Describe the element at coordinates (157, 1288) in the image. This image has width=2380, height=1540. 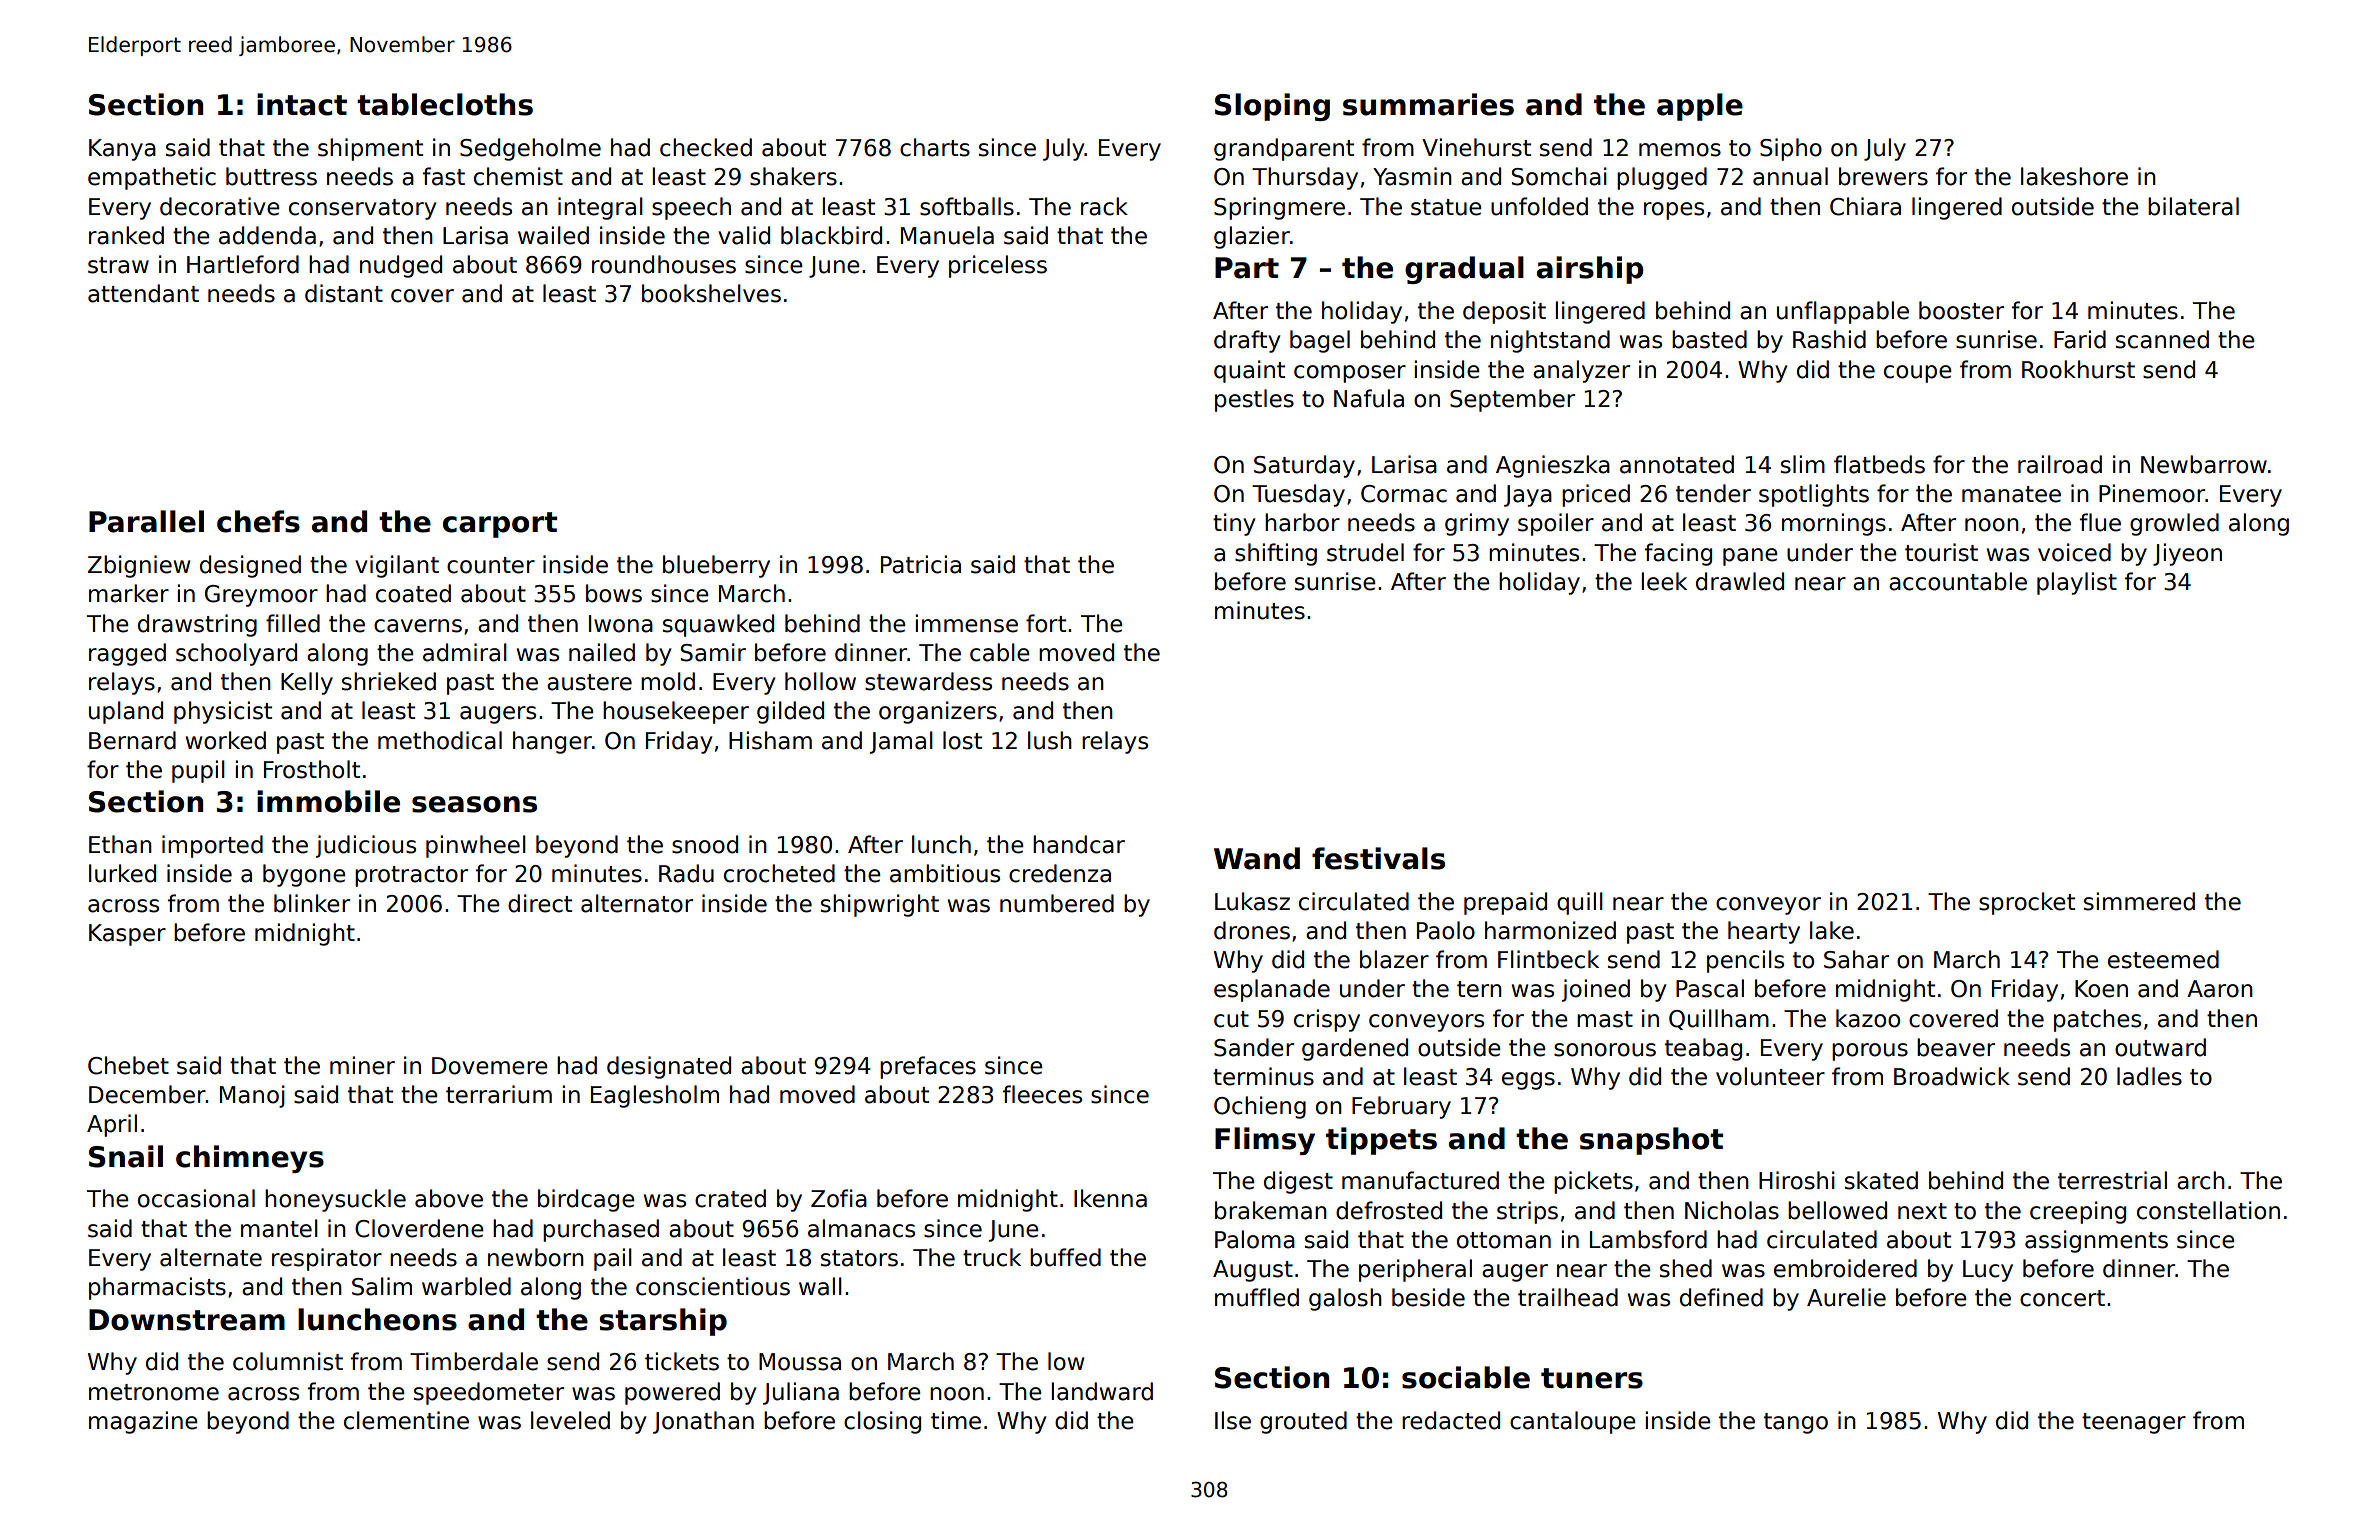
I see `pharmacists` at that location.
